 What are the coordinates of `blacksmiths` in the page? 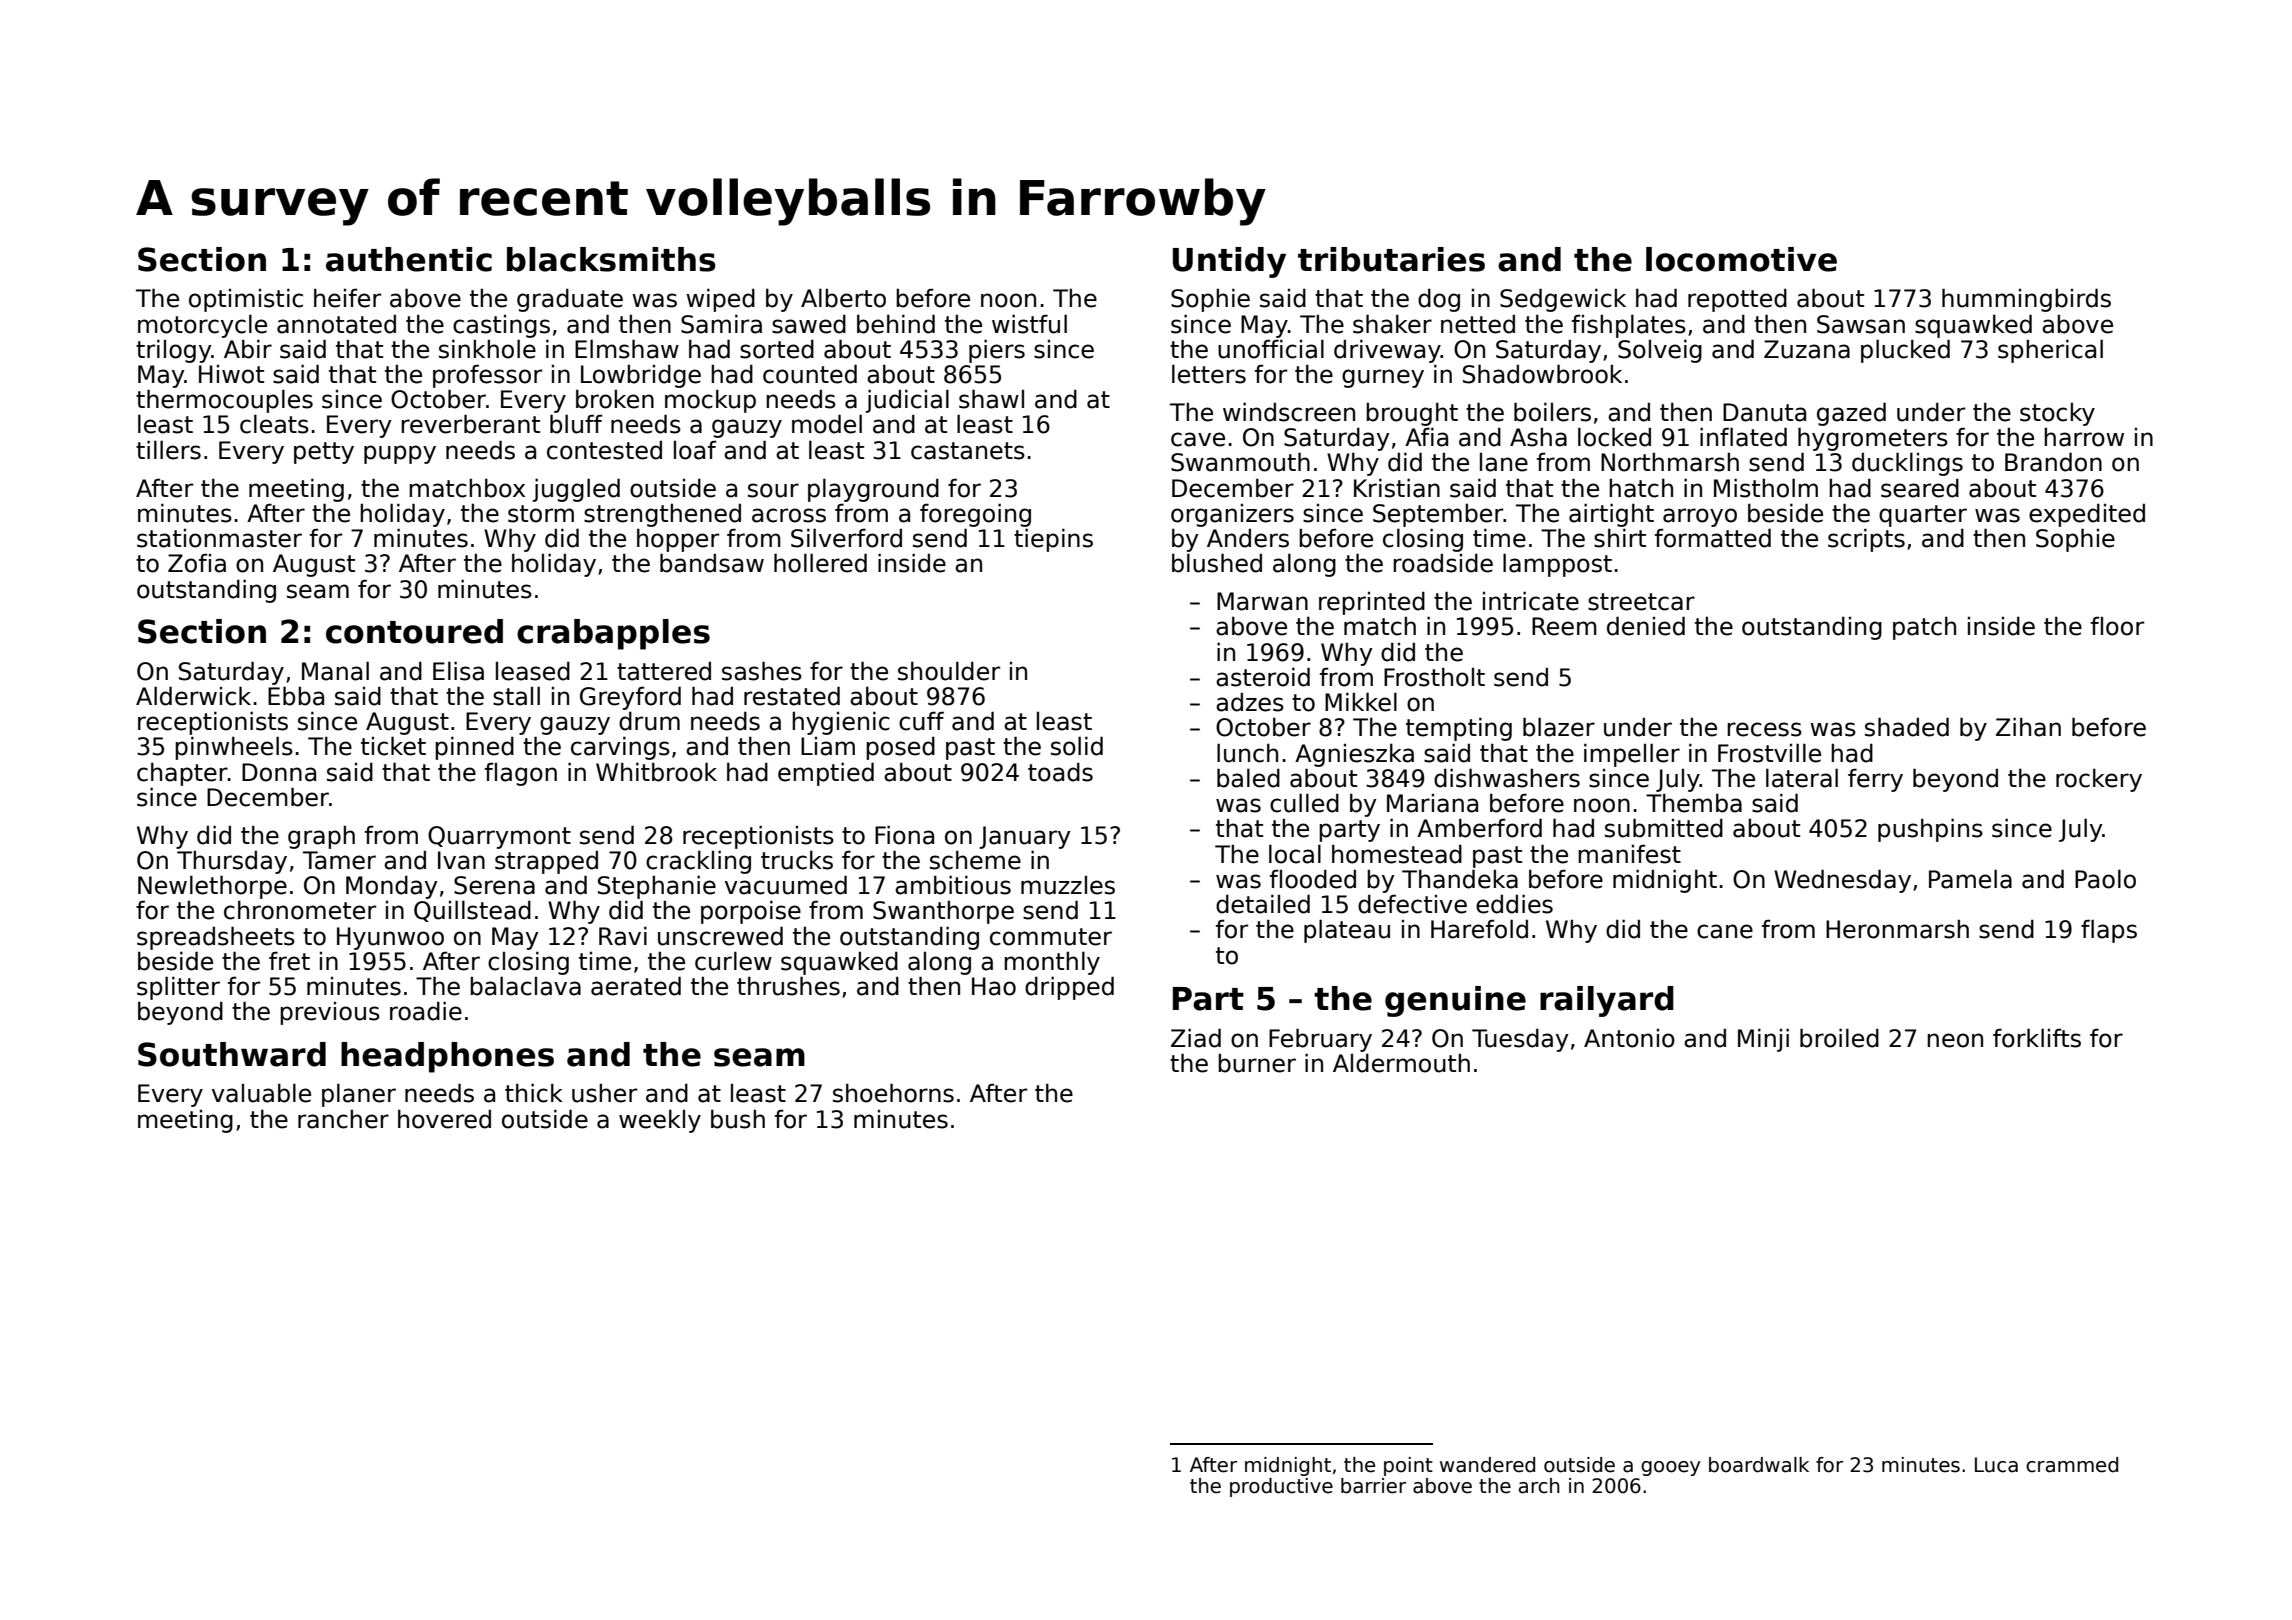 It's located at (611, 259).
